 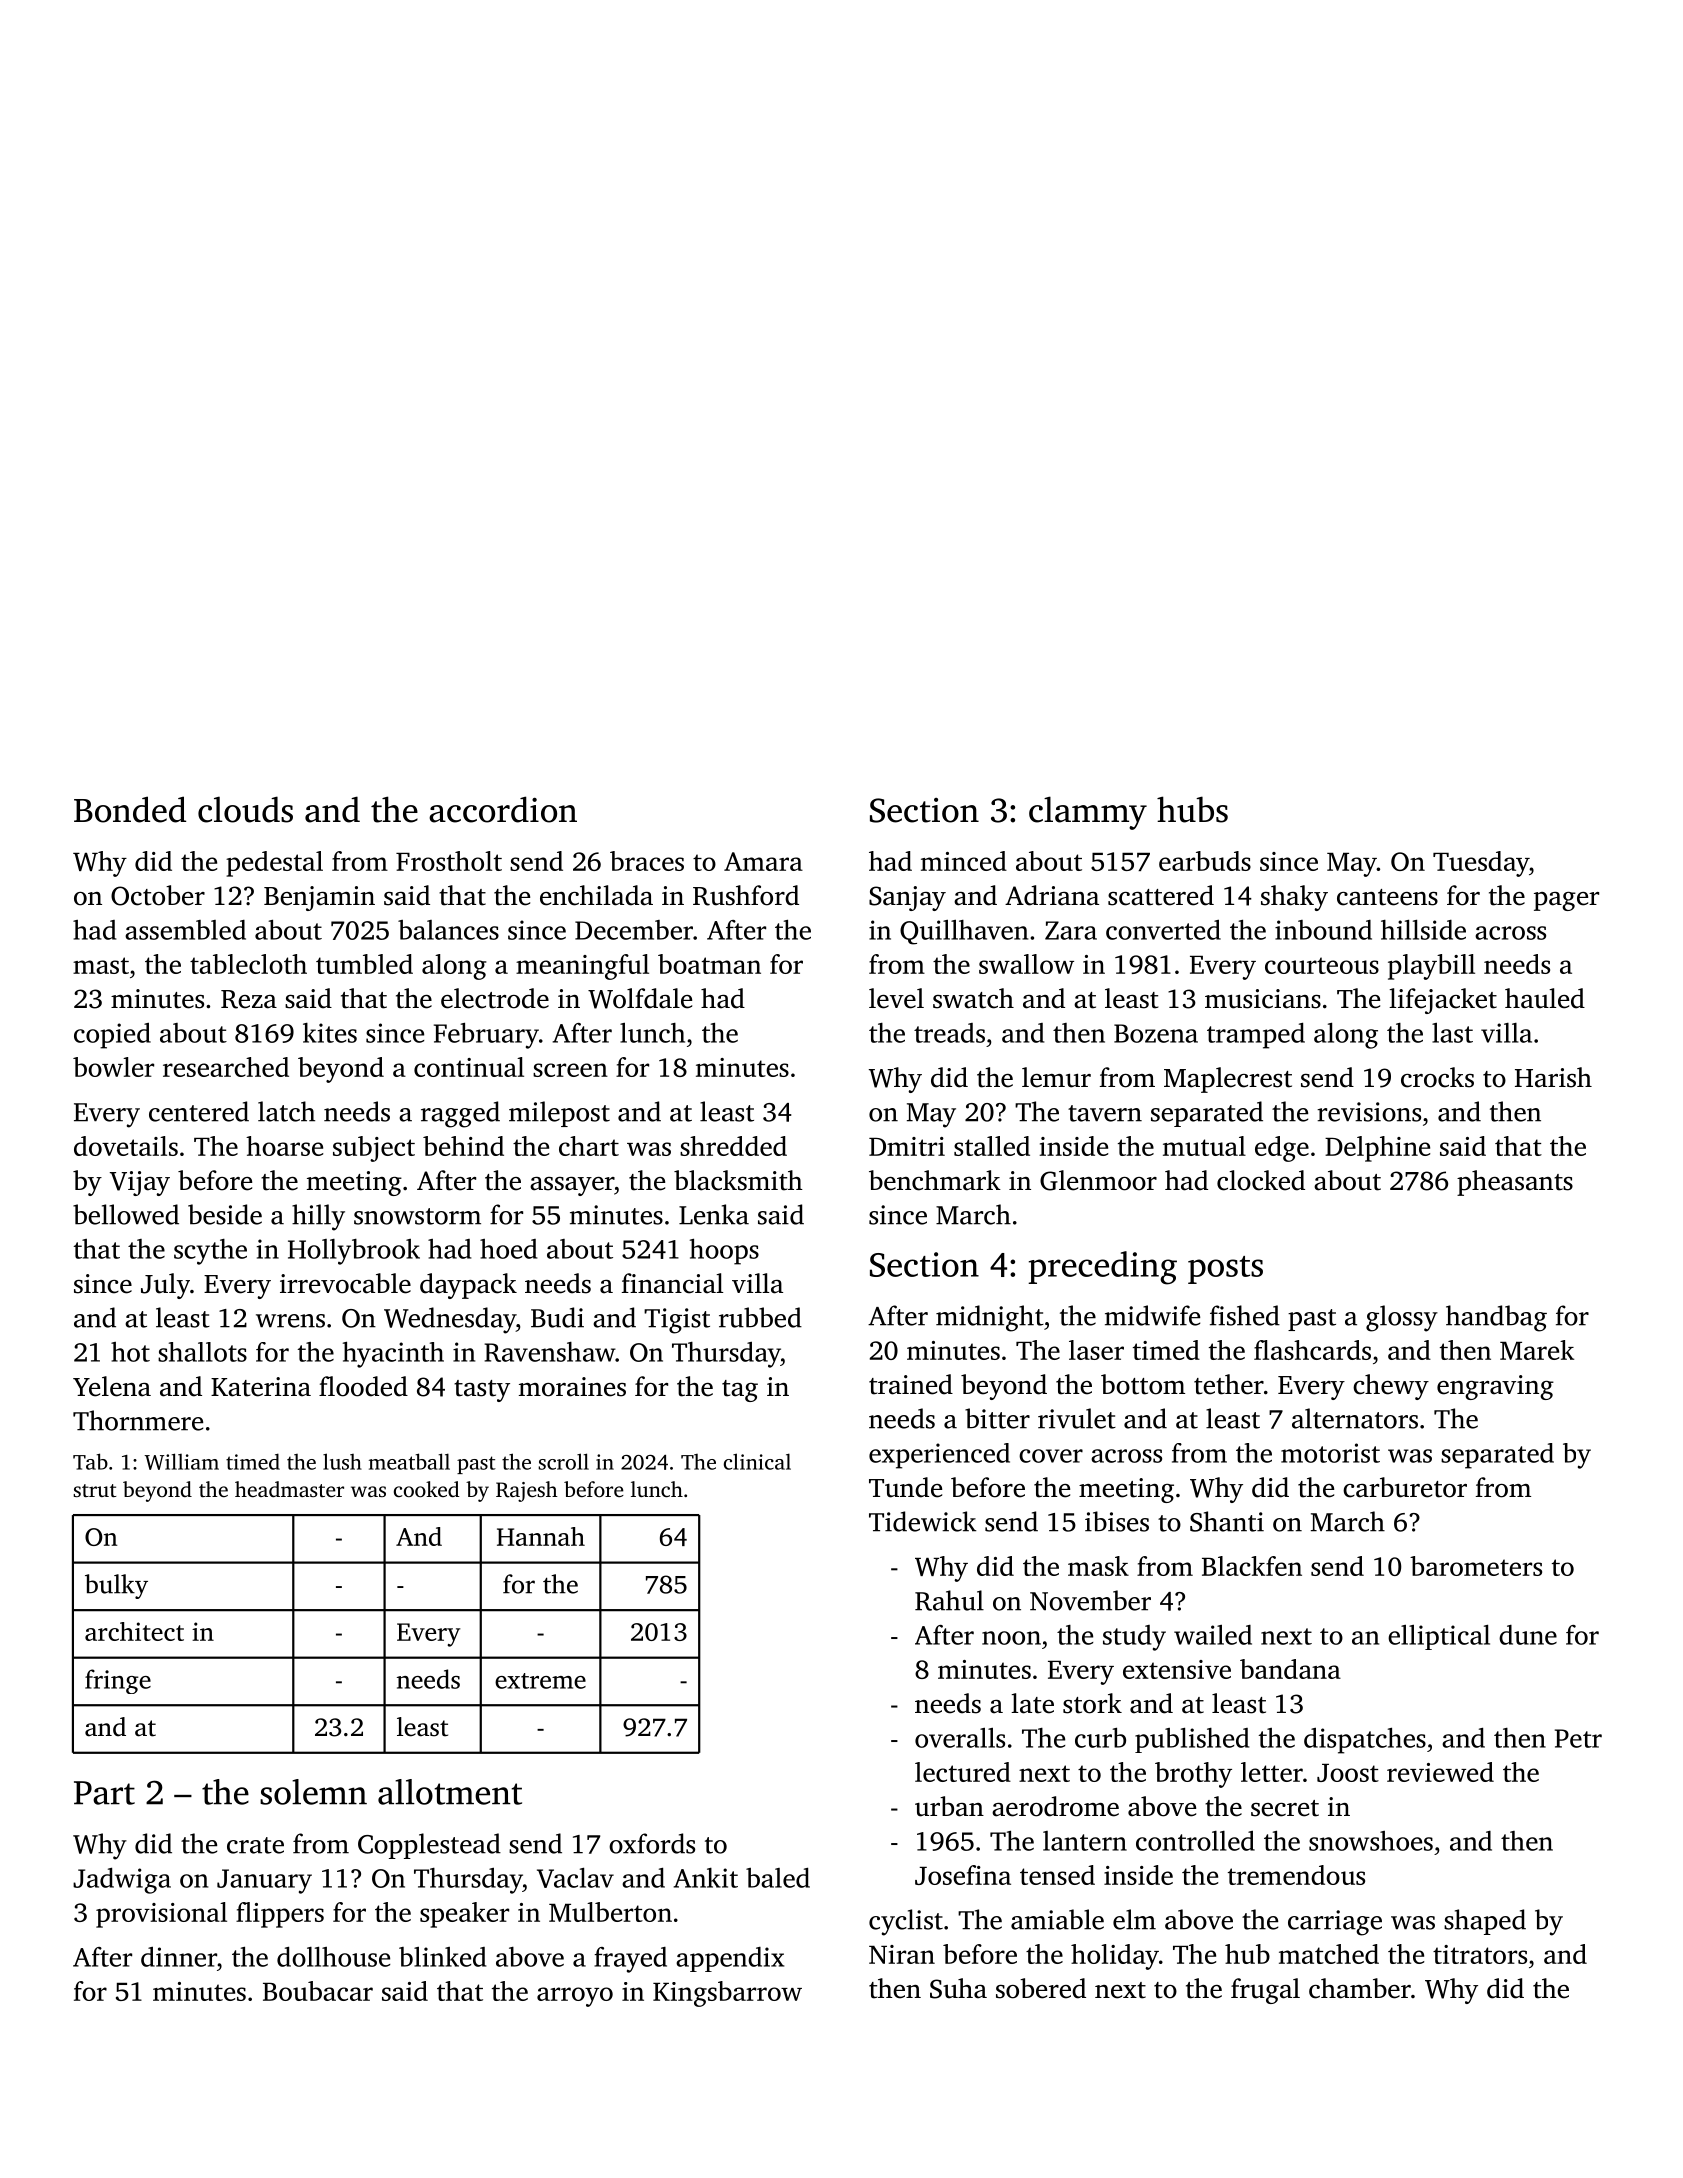 What do you see at coordinates (185, 930) in the screenshot?
I see `assembled` at bounding box center [185, 930].
